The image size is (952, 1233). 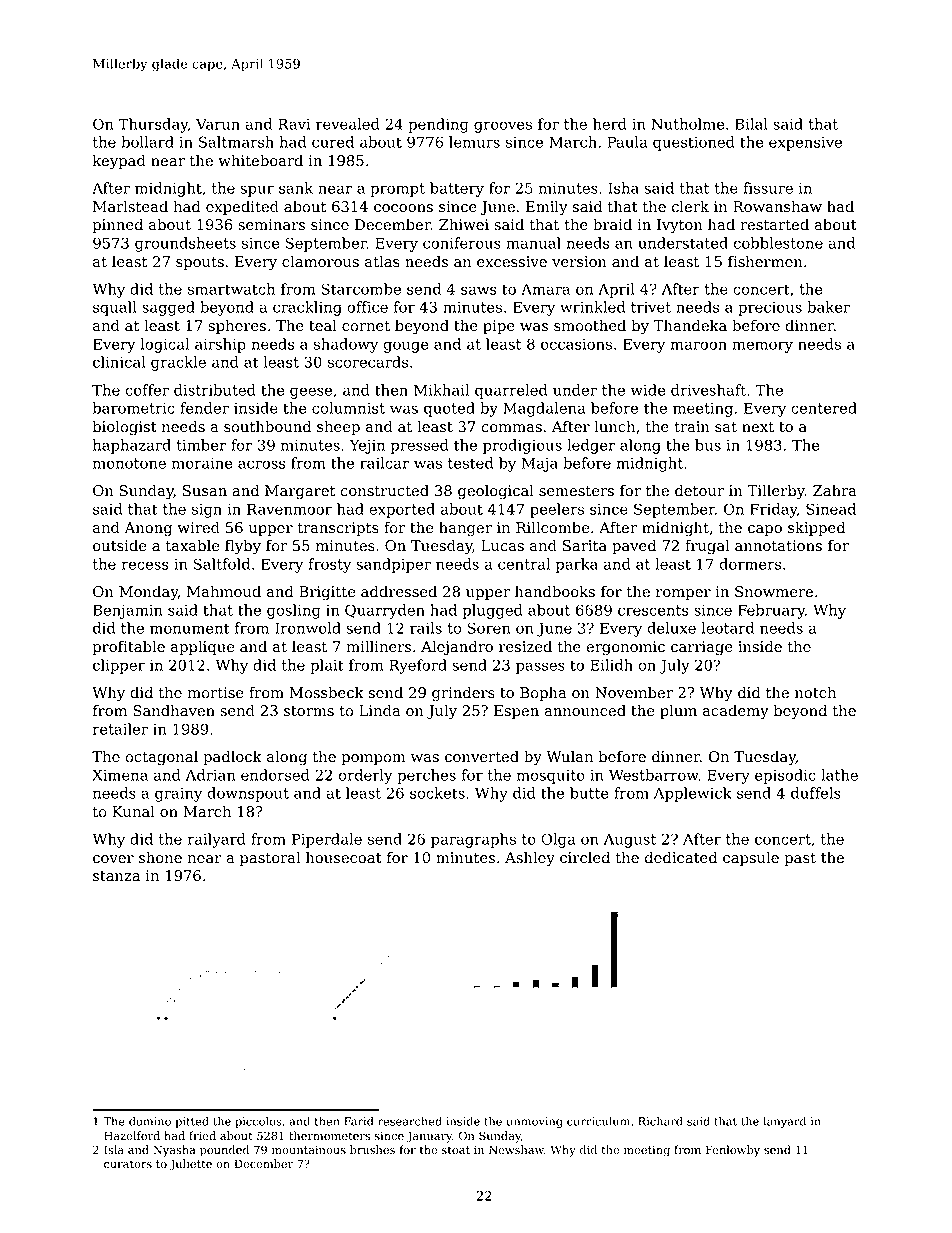 I want to click on researched, so click(x=410, y=1121).
